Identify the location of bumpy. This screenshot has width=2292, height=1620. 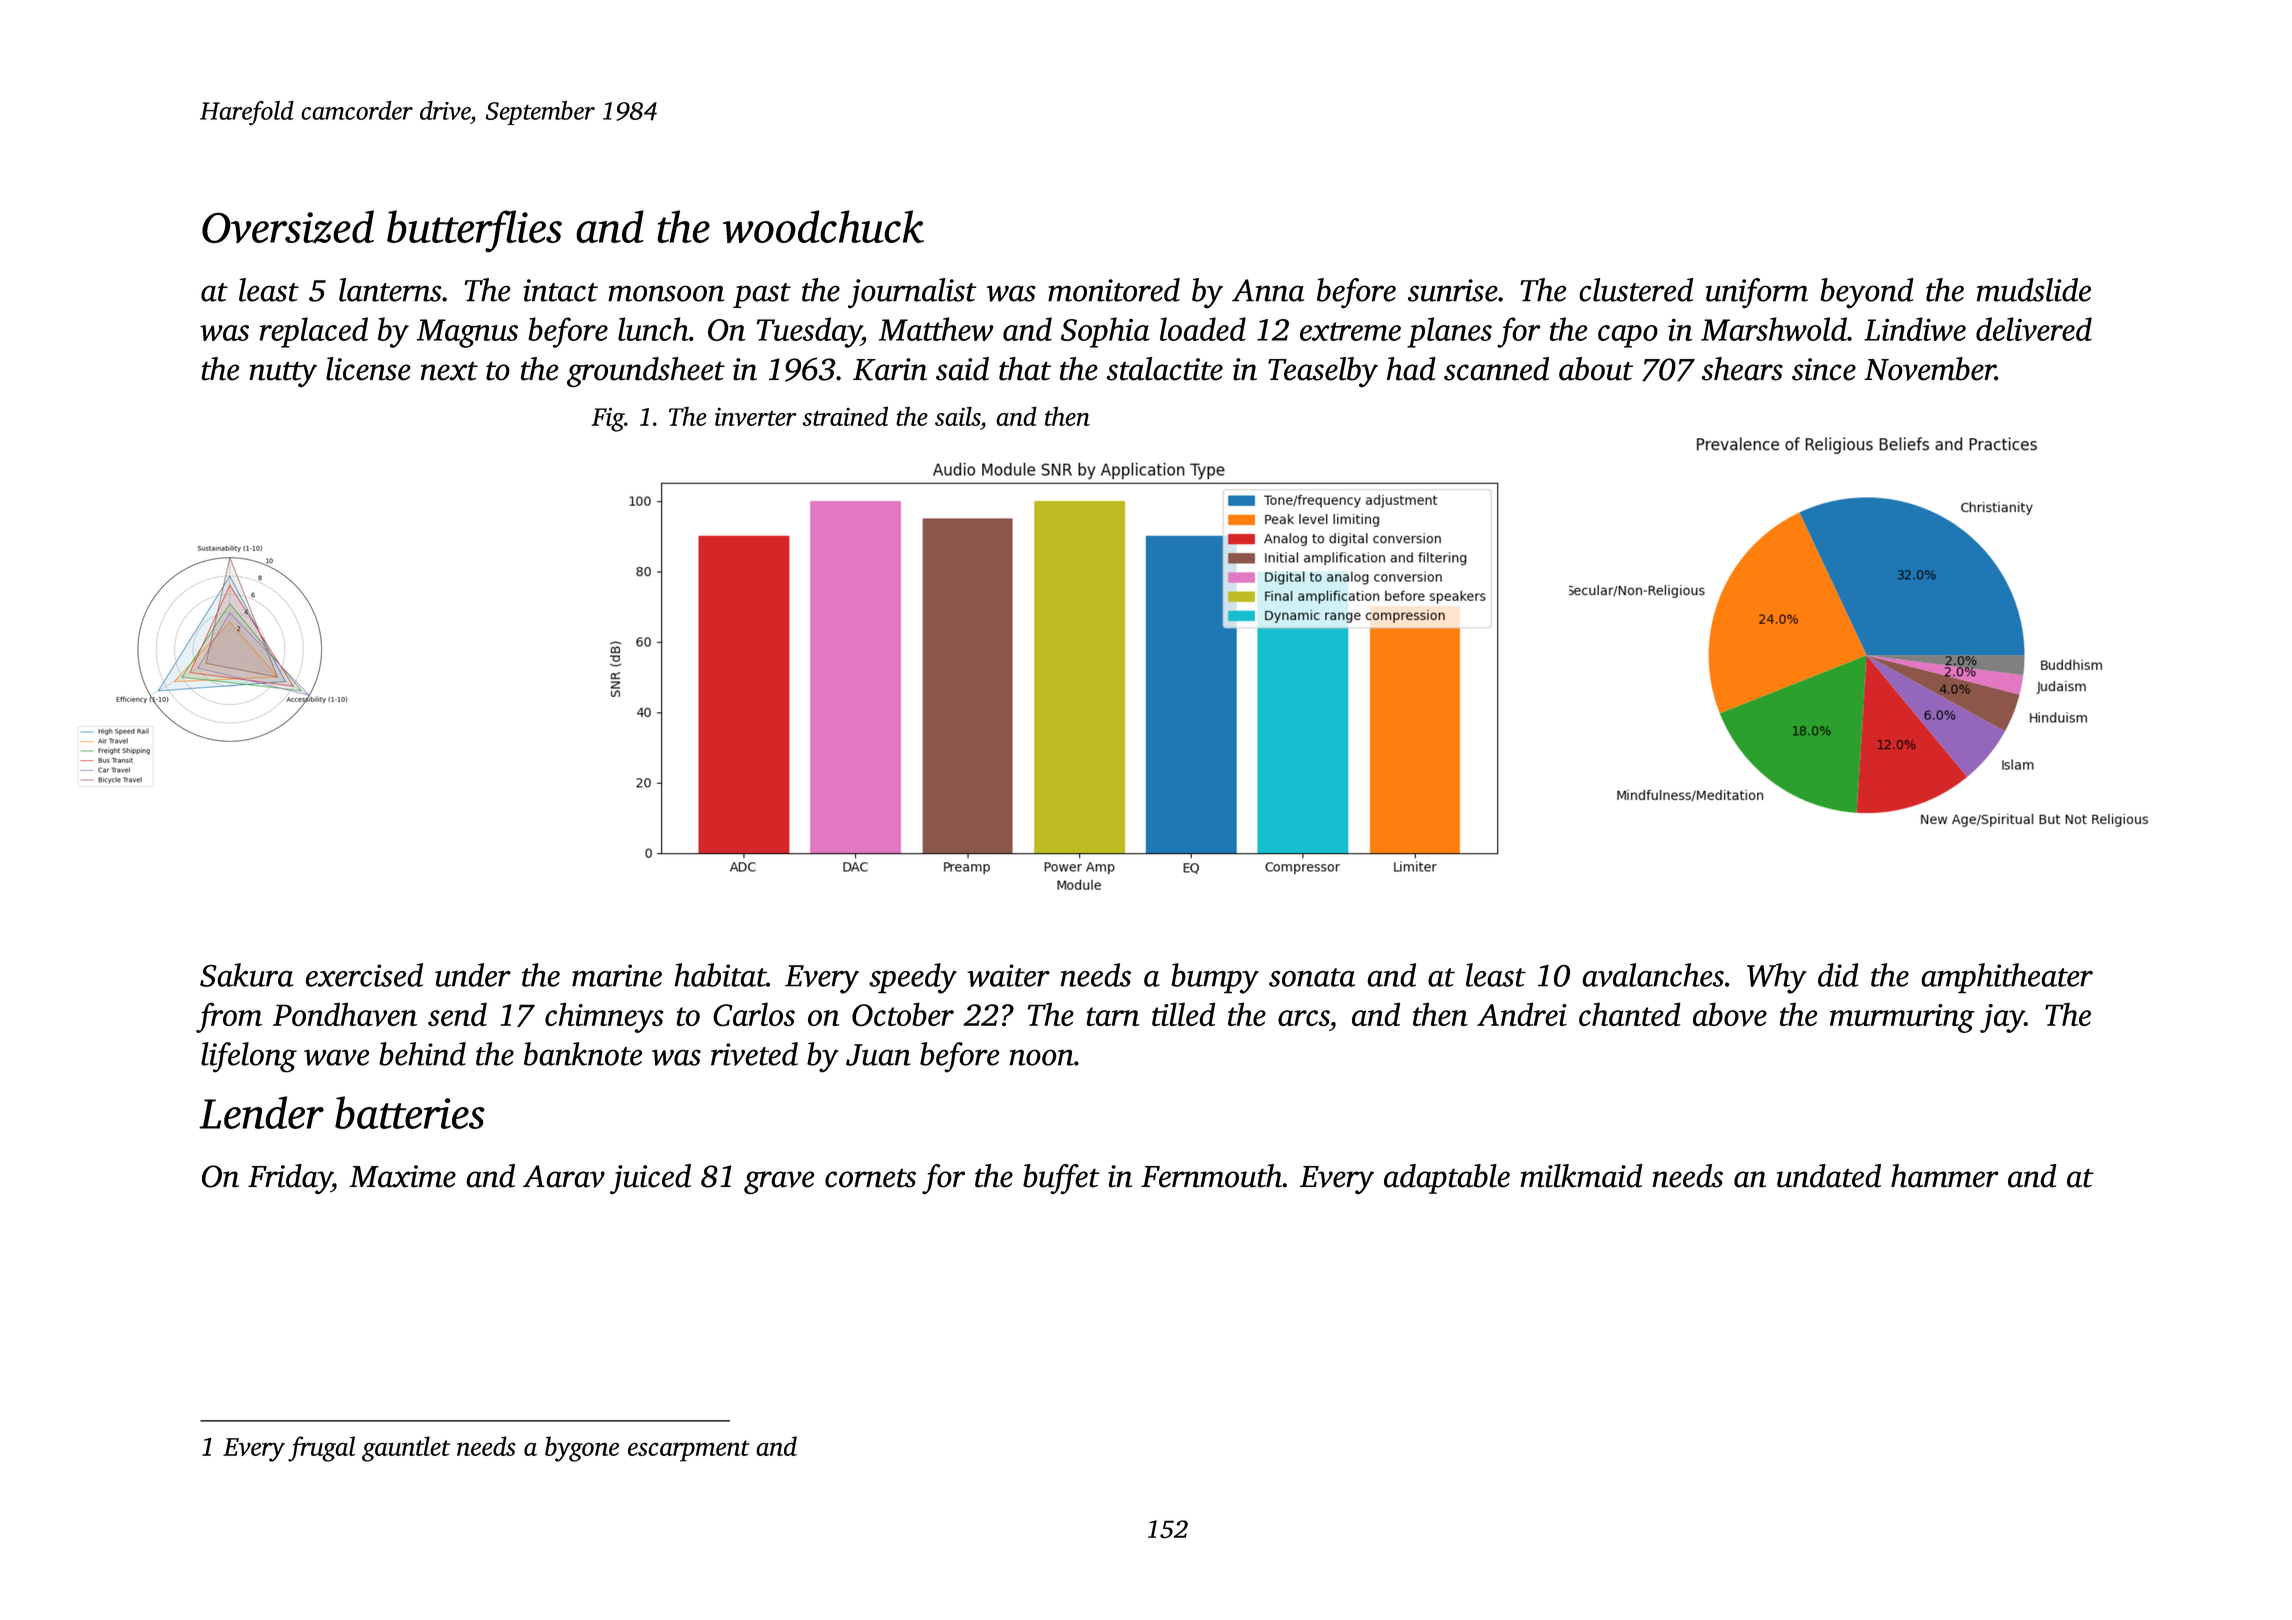
(1215, 978).
